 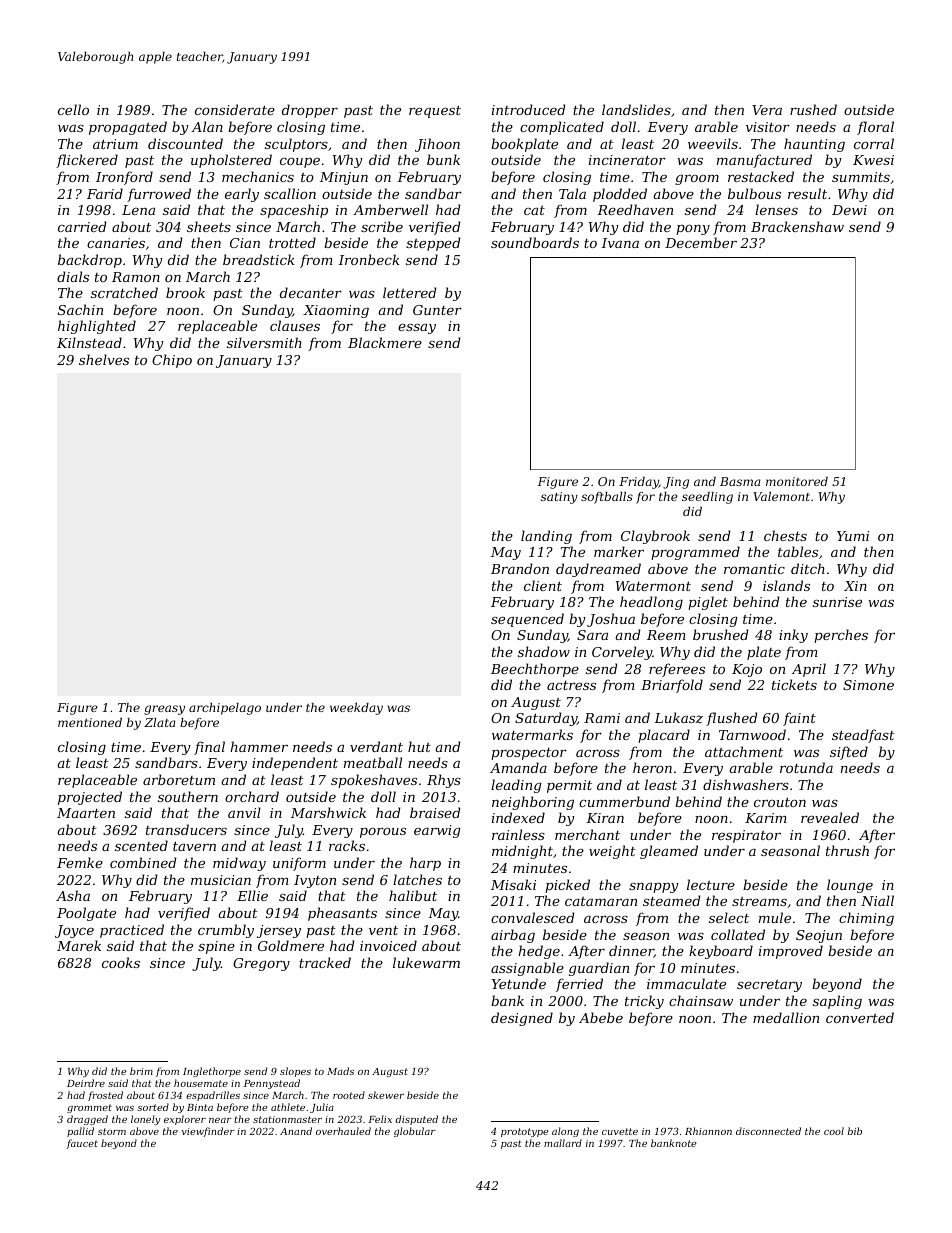 What do you see at coordinates (121, 962) in the screenshot?
I see `cooks` at bounding box center [121, 962].
